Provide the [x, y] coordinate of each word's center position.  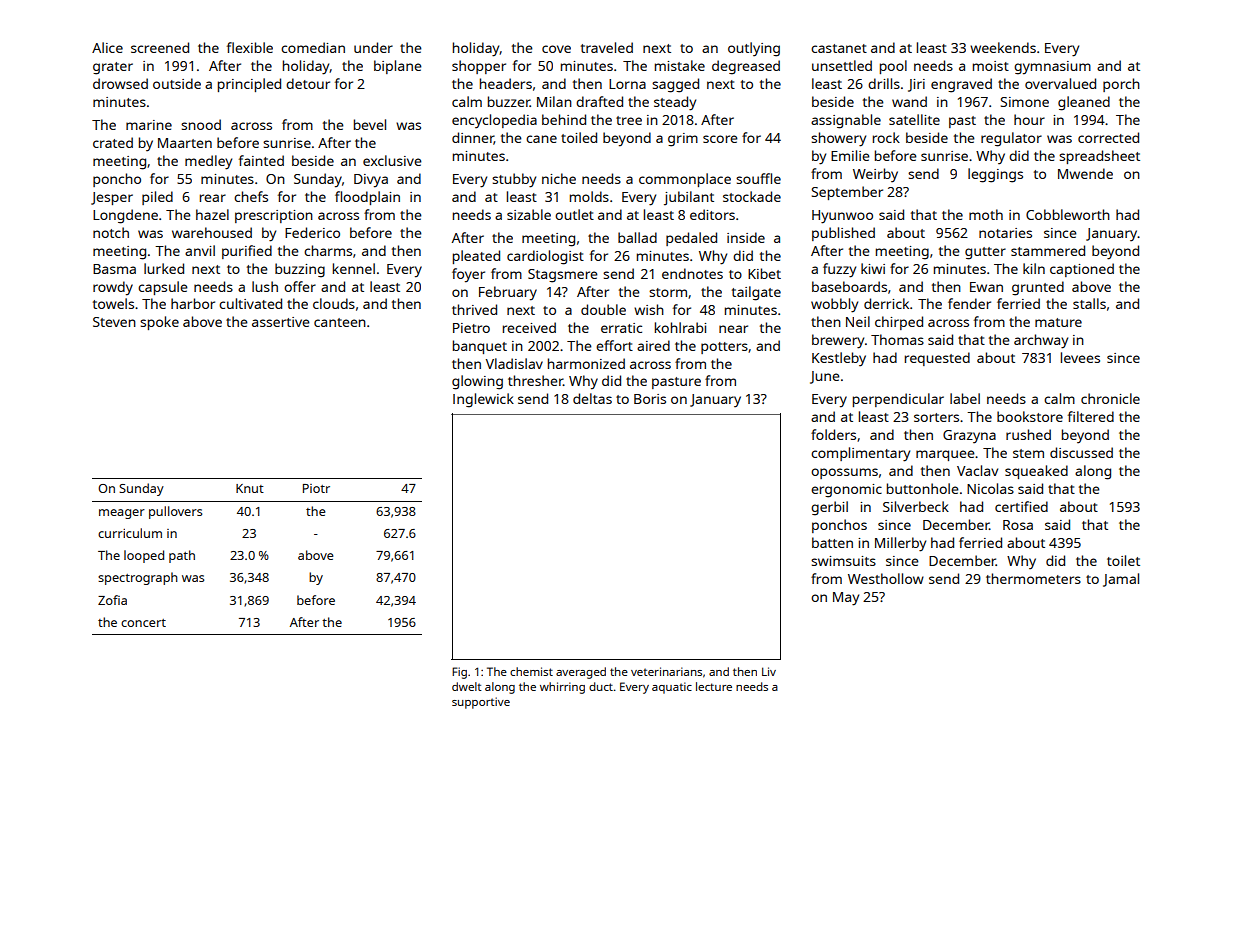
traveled [607, 47]
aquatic [672, 688]
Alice [107, 47]
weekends [1003, 47]
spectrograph [138, 578]
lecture [714, 686]
